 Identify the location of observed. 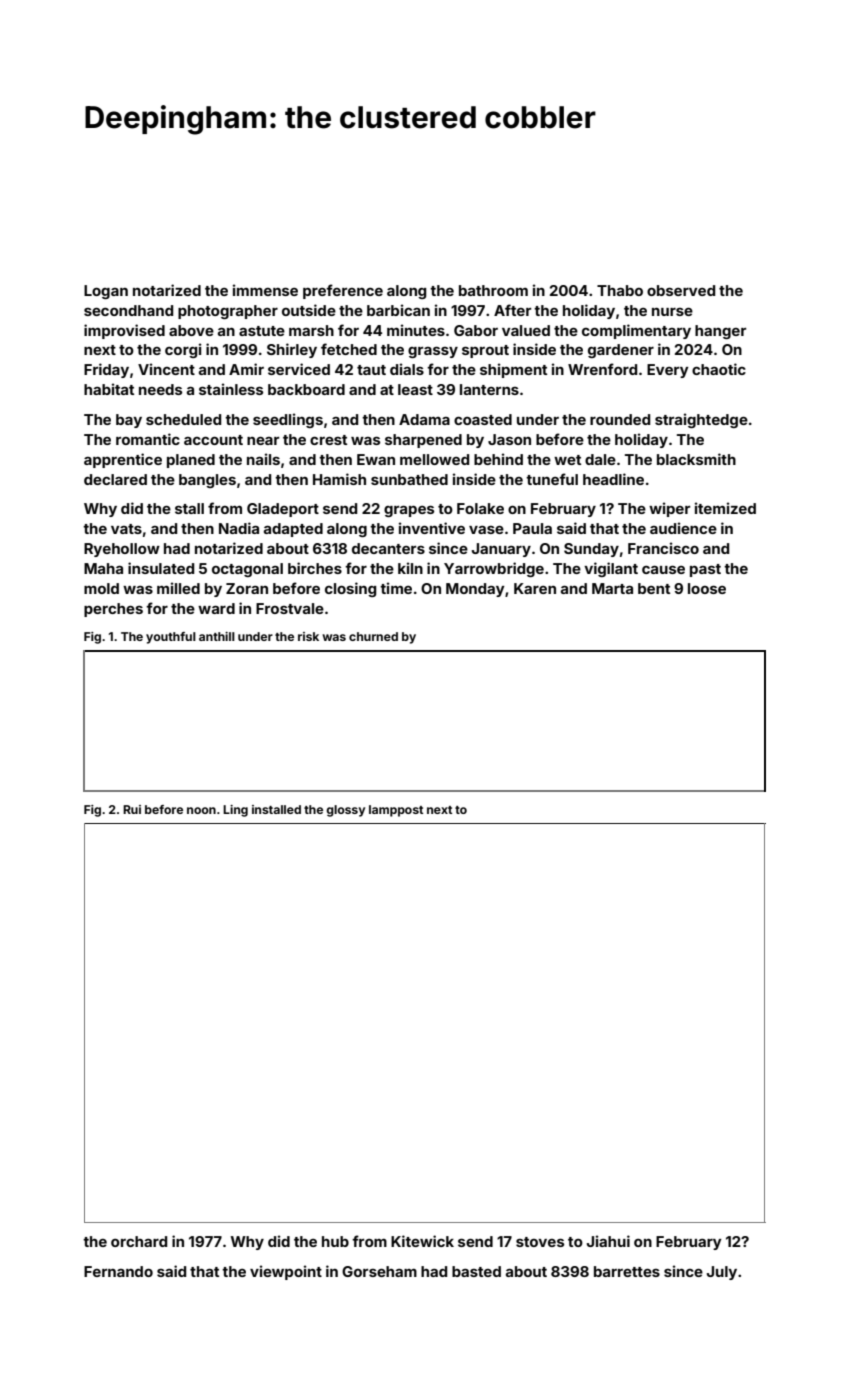
(681, 290).
